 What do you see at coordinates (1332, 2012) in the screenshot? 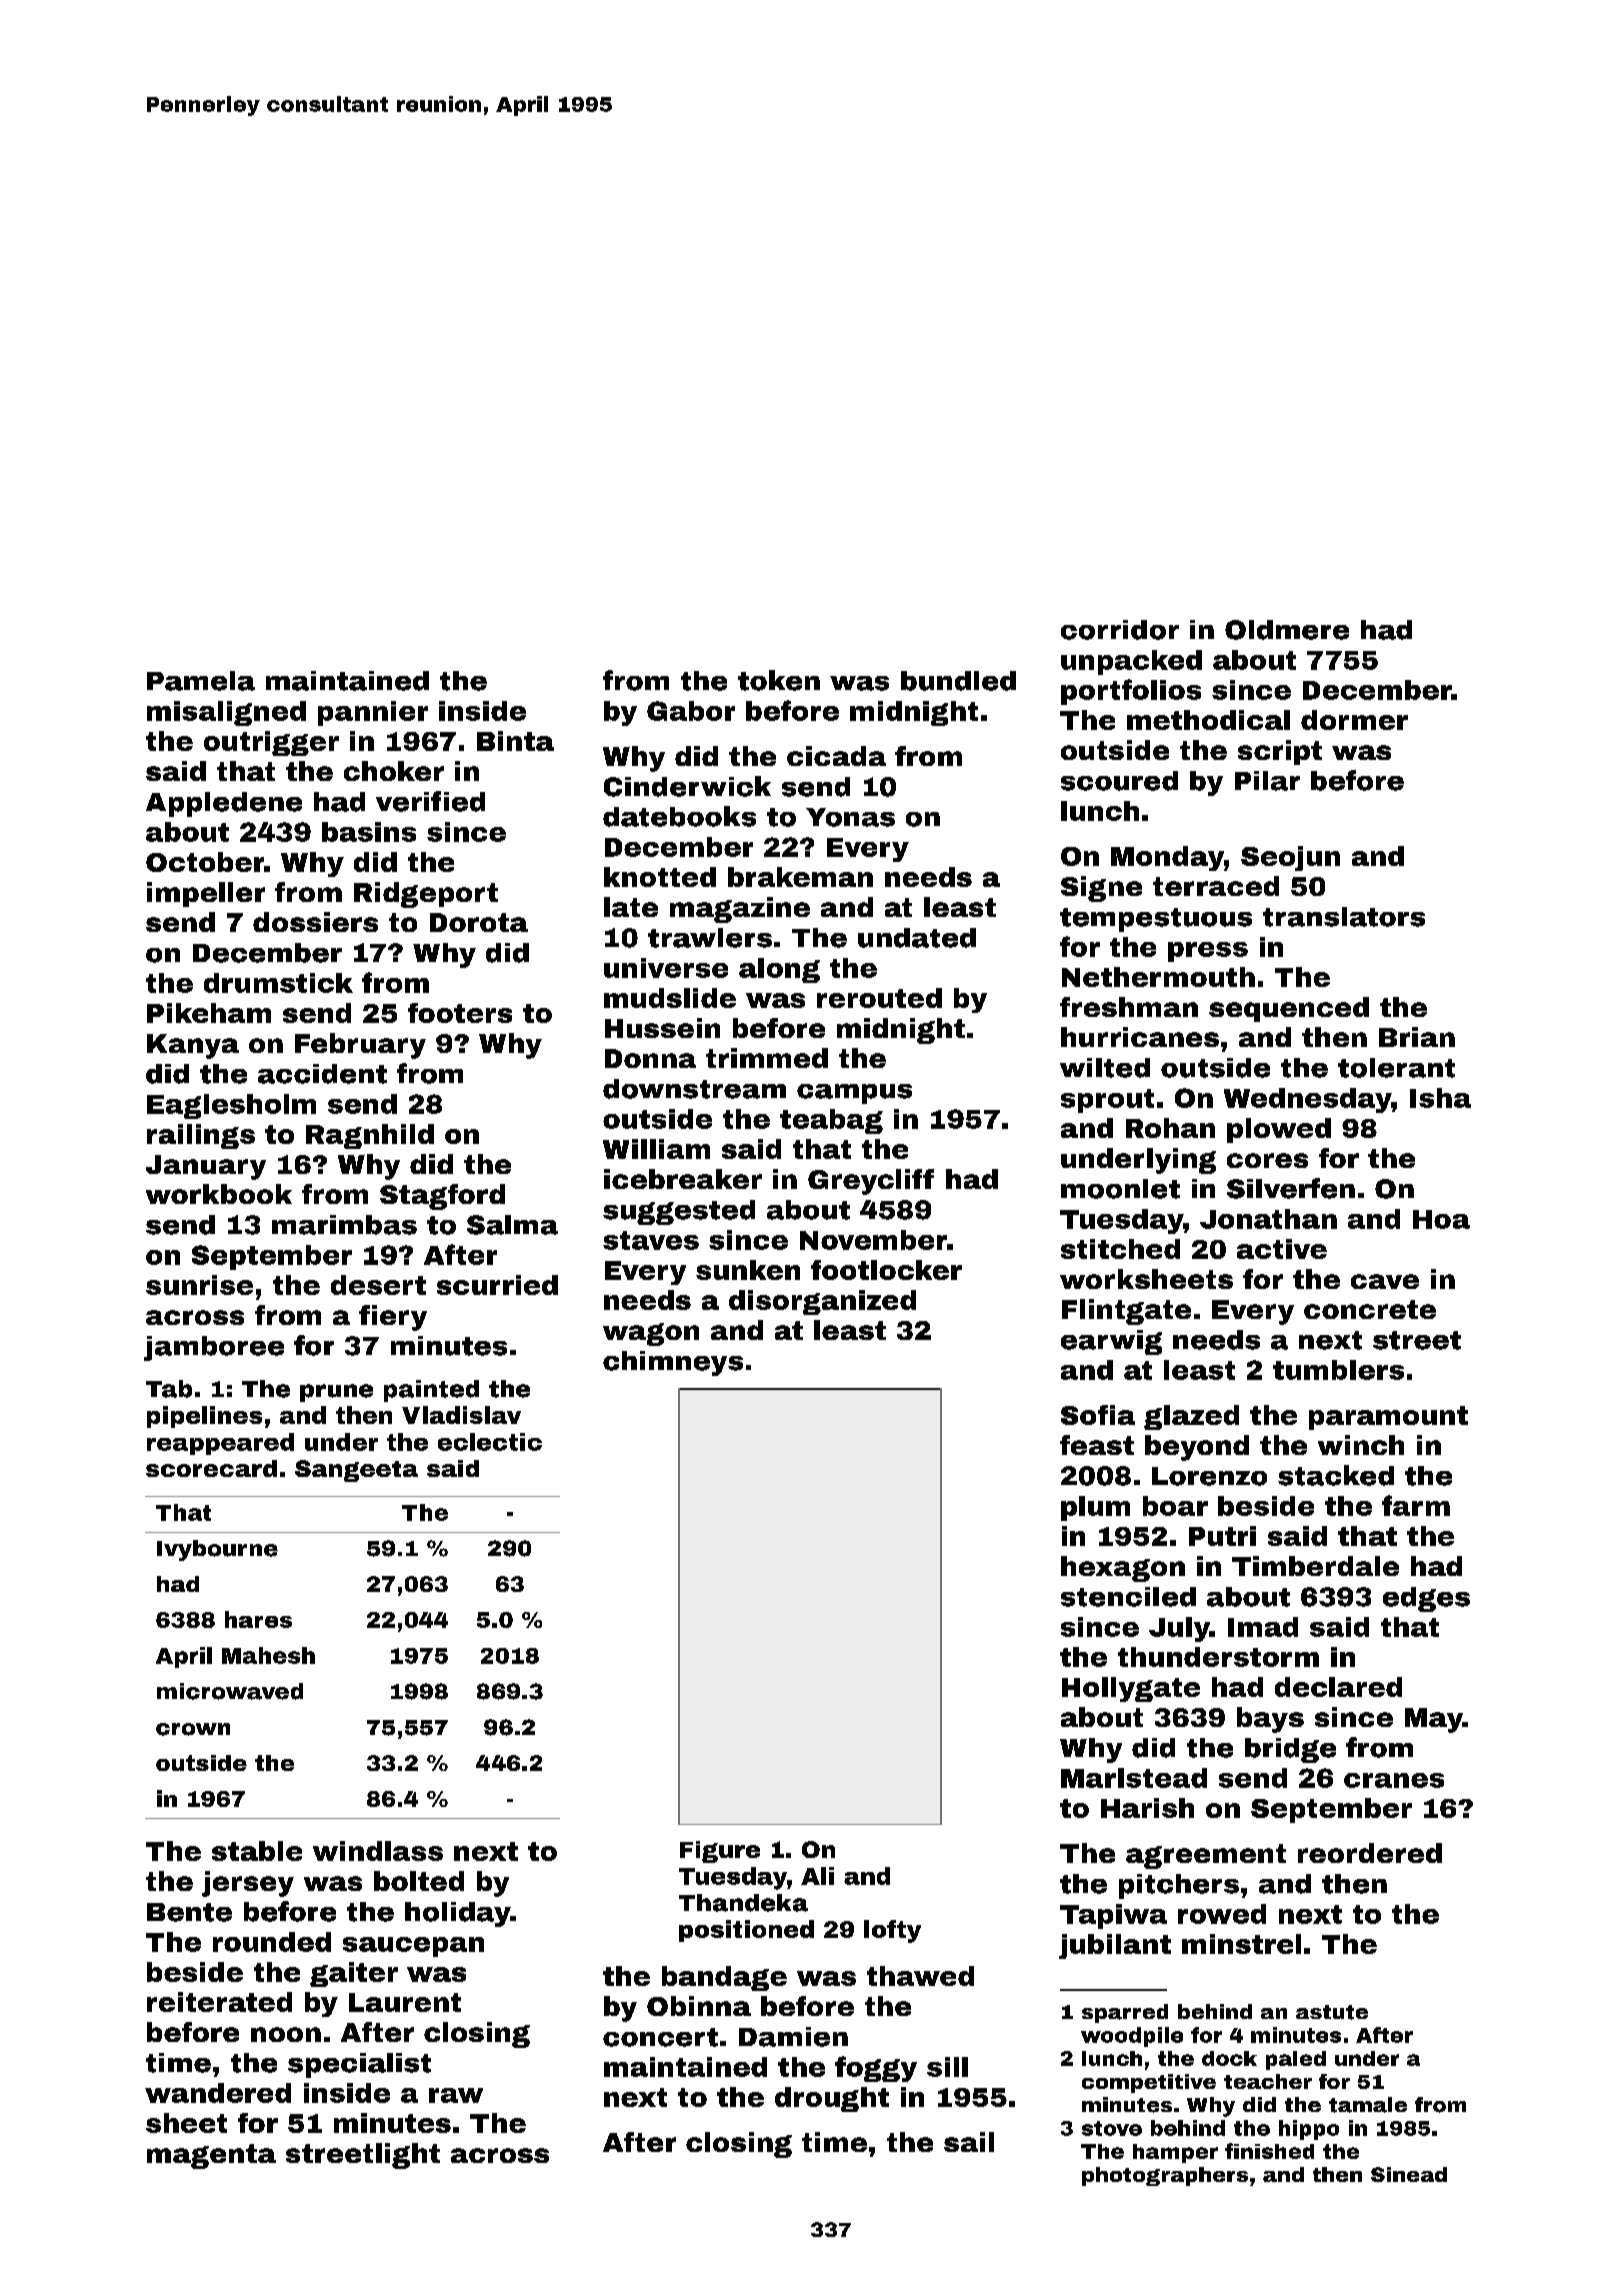
I see `astute` at bounding box center [1332, 2012].
